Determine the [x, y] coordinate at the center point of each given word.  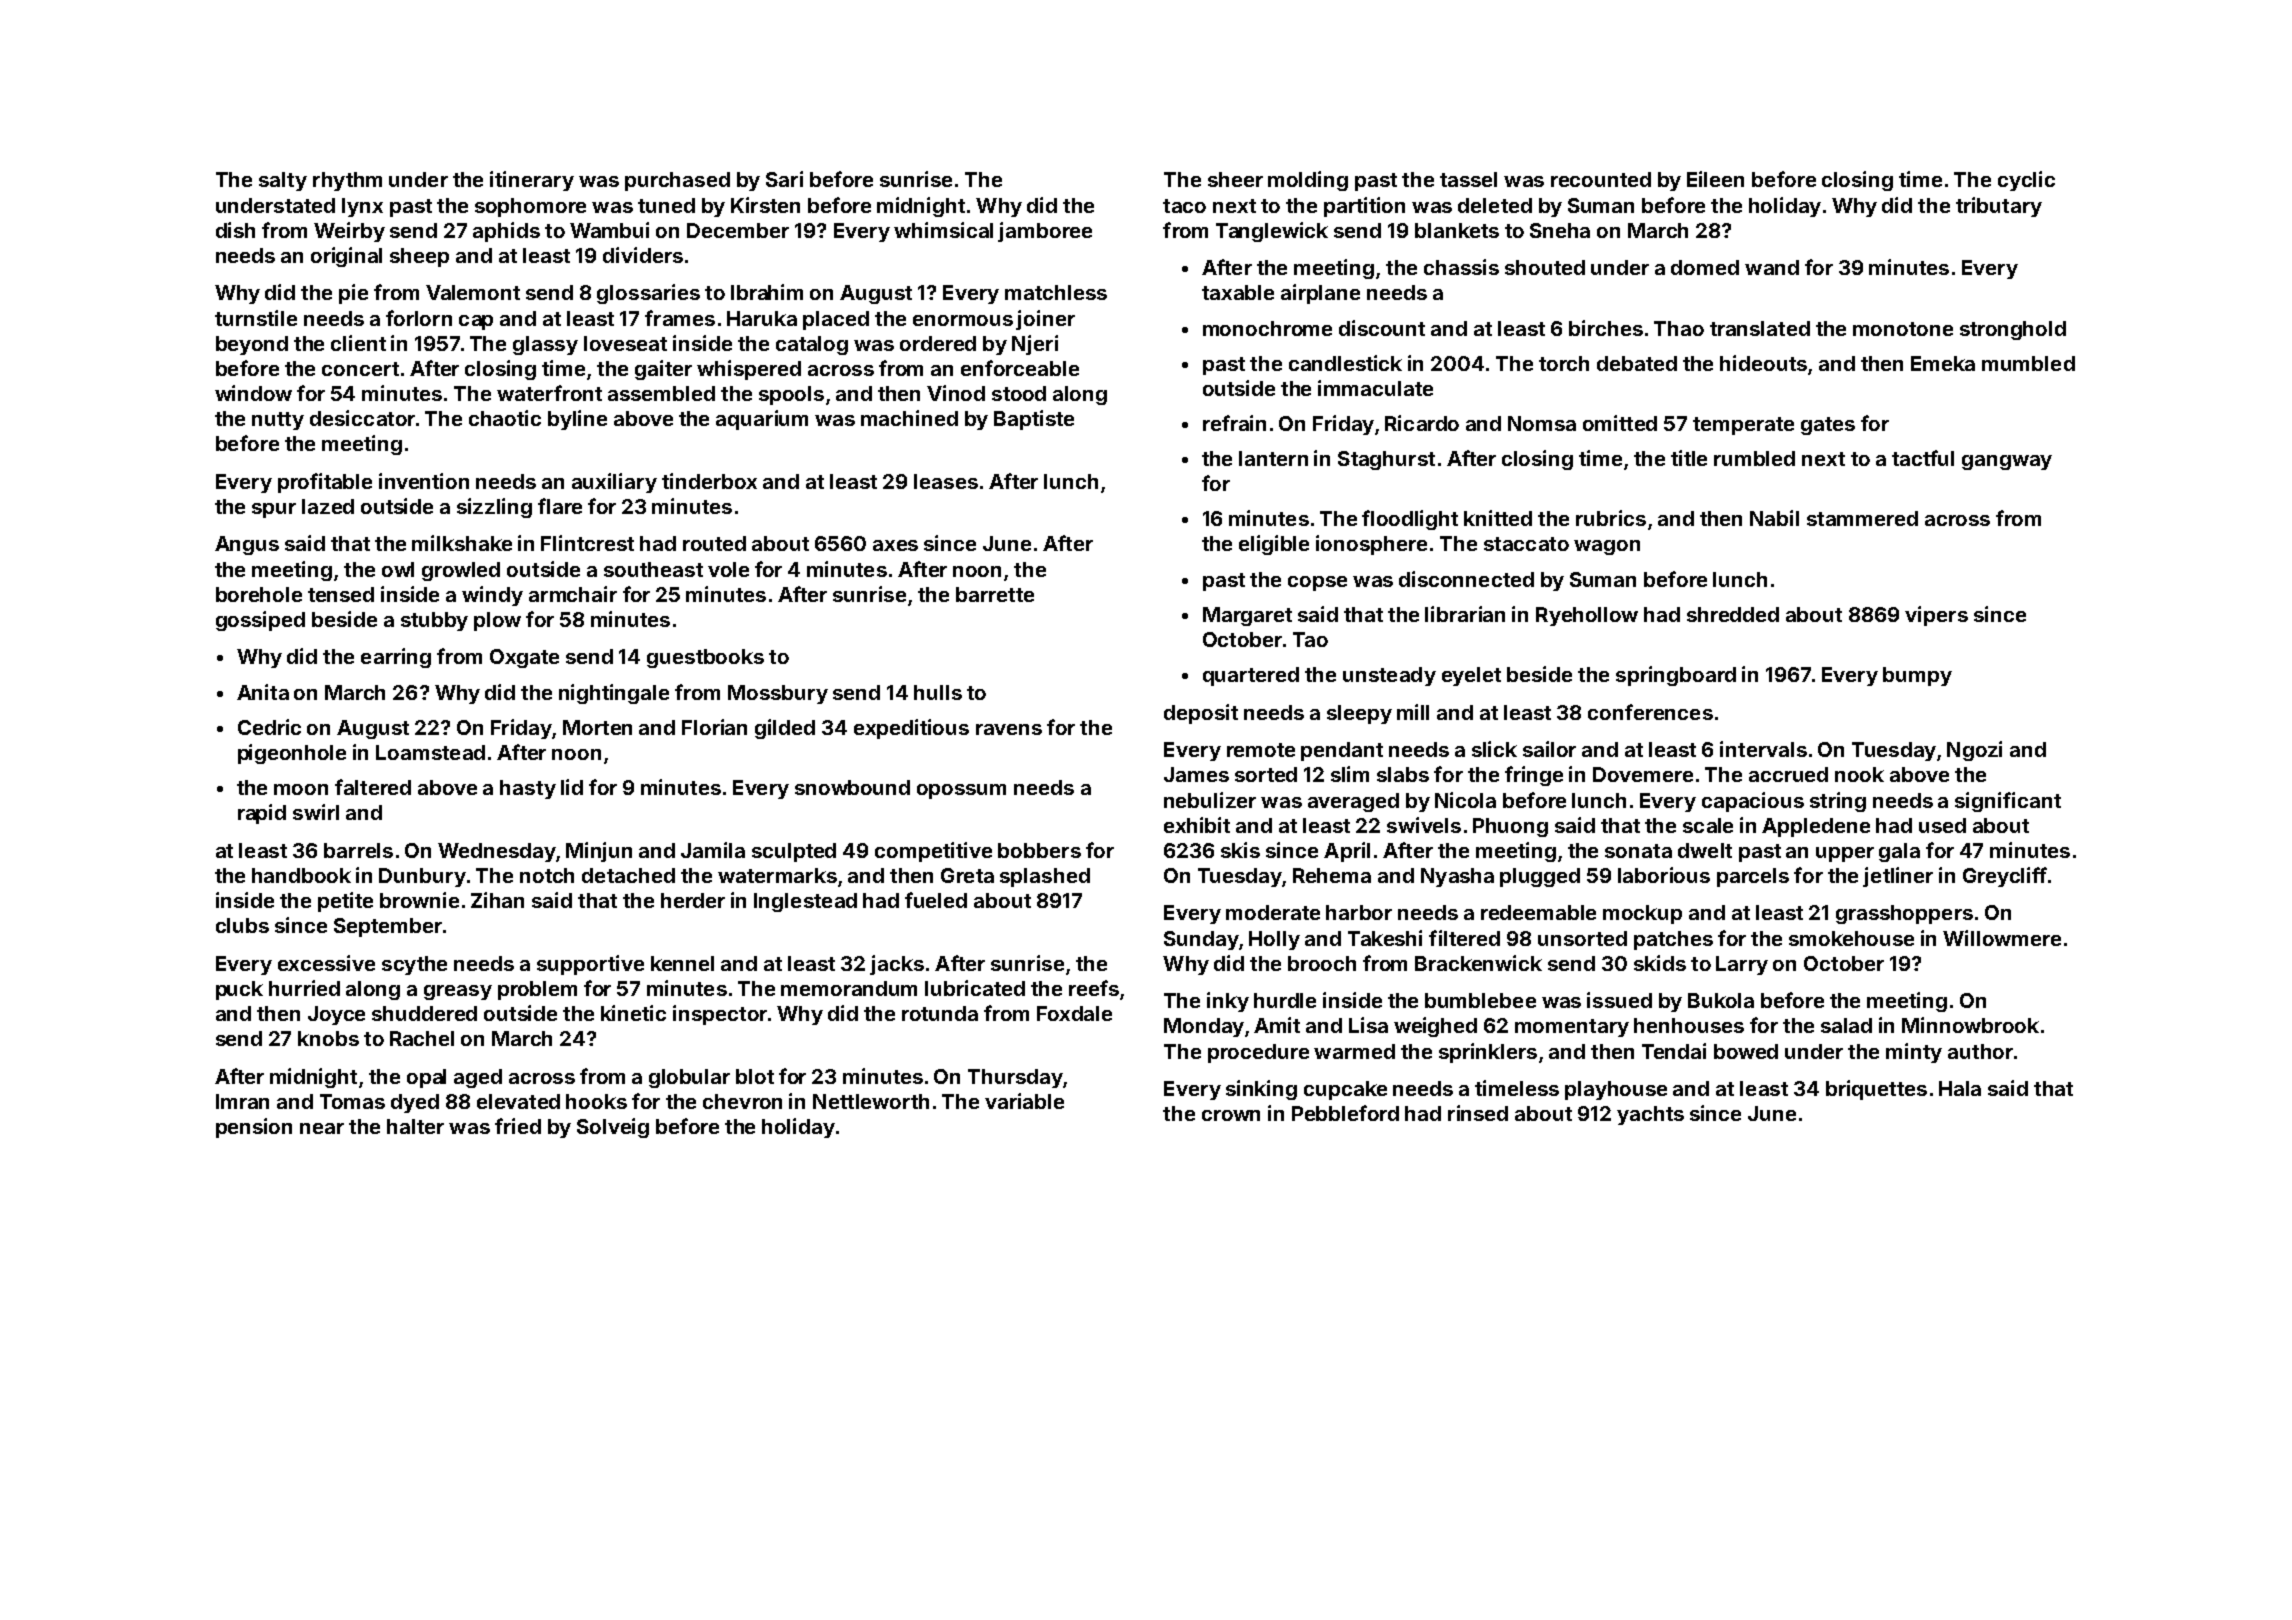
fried [518, 1126]
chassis [1461, 267]
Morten [597, 727]
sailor [1549, 749]
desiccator [362, 418]
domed [1705, 267]
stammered [1862, 518]
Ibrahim [767, 292]
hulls [938, 692]
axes [895, 545]
